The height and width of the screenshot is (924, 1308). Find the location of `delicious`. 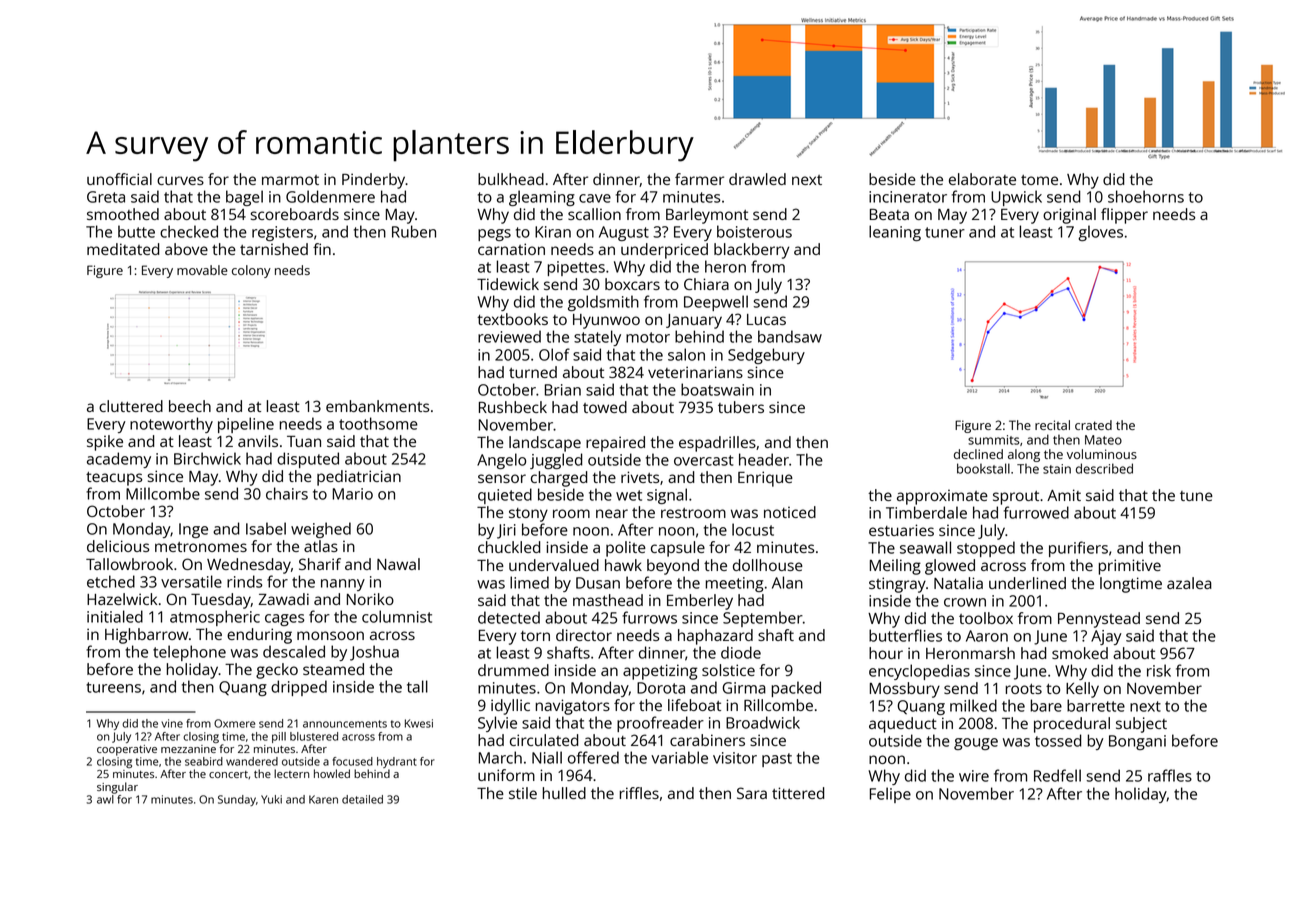

delicious is located at coordinates (118, 546).
